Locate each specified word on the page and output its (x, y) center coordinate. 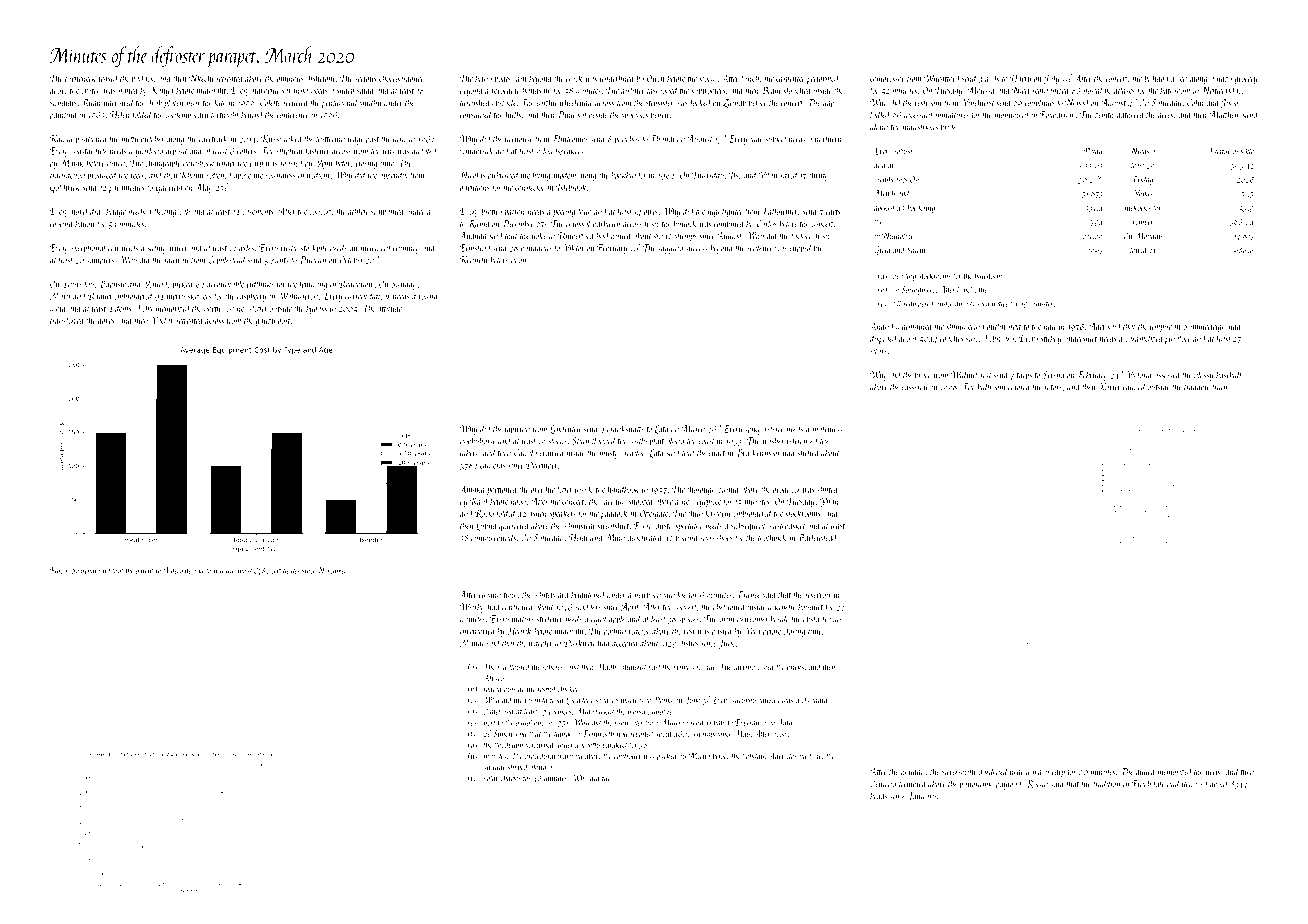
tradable (1197, 386)
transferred (67, 321)
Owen (655, 78)
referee (774, 429)
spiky (753, 429)
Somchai (84, 570)
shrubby (744, 701)
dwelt (1179, 78)
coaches (951, 338)
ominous (290, 78)
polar (491, 778)
